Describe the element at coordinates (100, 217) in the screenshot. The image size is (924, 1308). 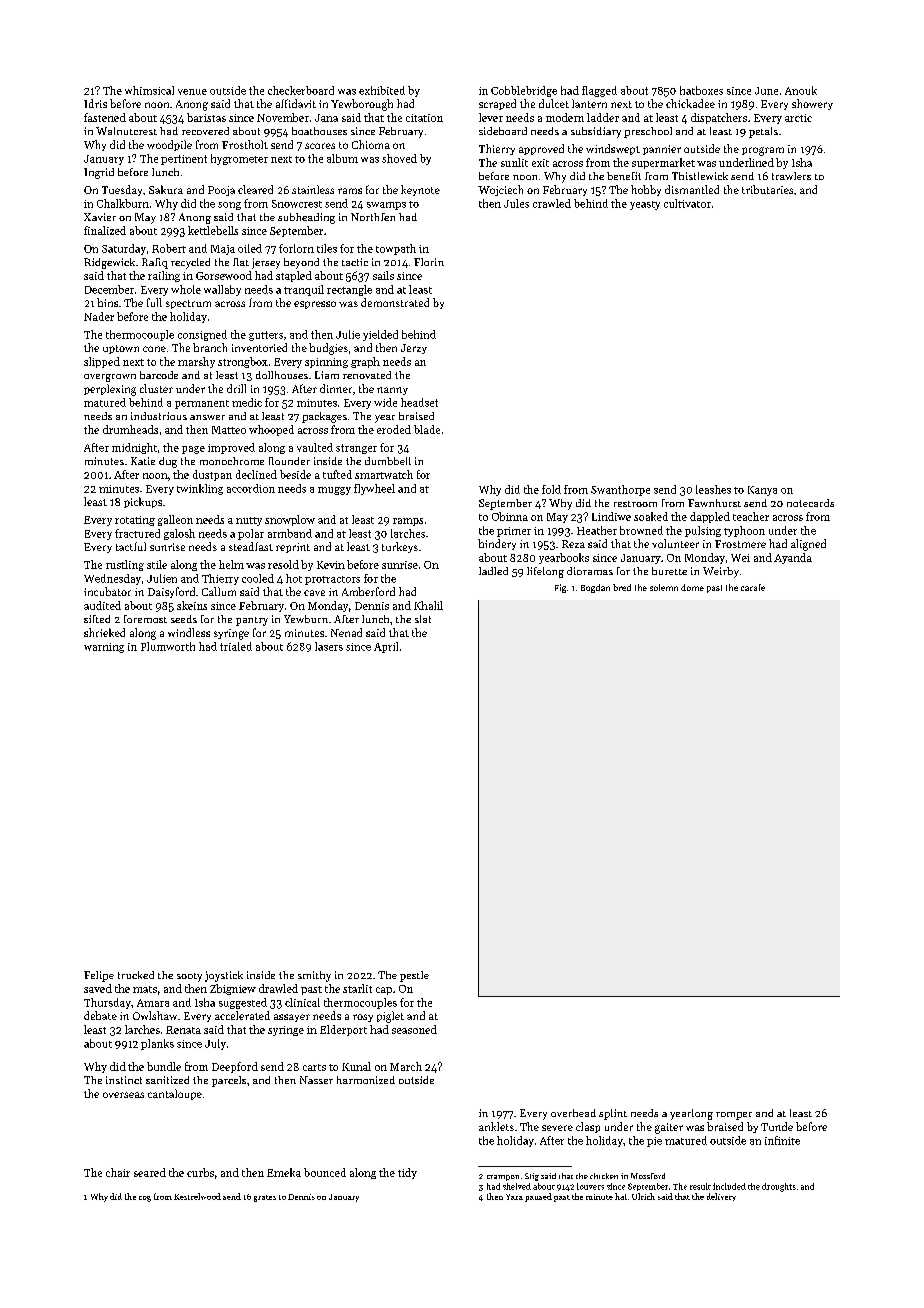
I see `Xavier` at that location.
